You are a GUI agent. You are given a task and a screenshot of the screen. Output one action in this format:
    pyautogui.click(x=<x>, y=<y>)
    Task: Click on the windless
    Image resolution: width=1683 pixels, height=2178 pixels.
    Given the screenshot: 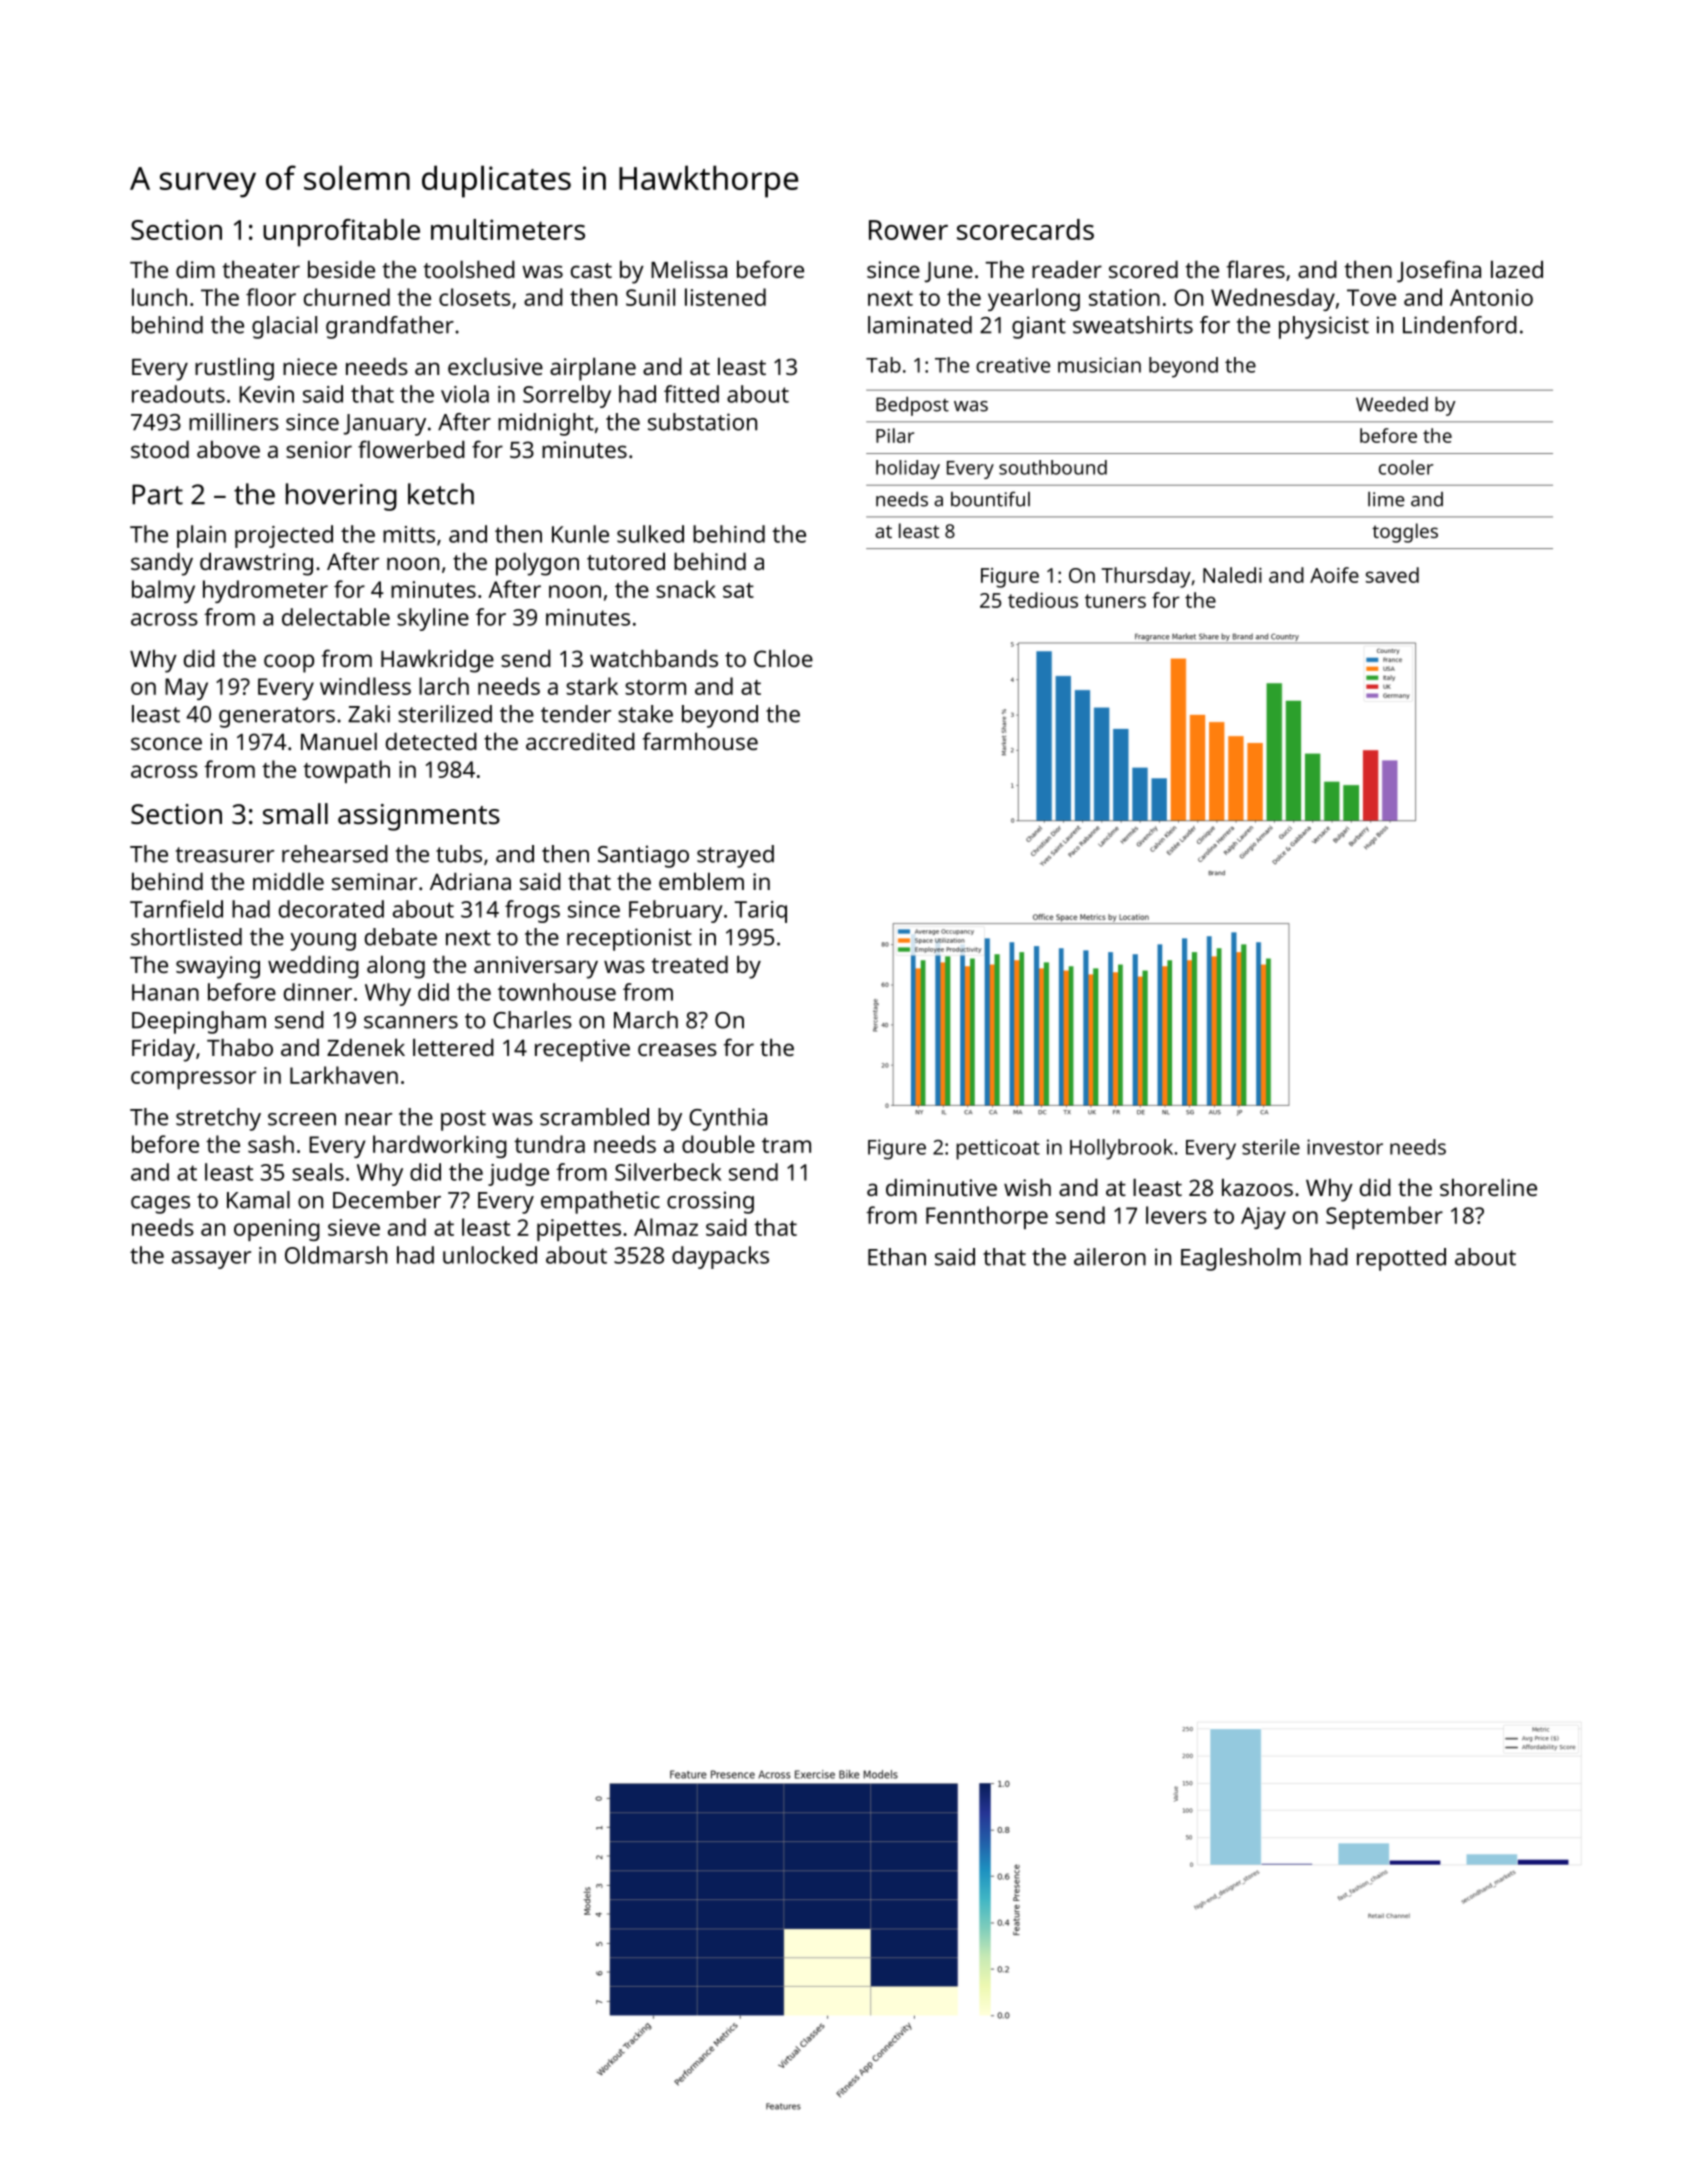 What is the action you would take?
    pyautogui.click(x=365, y=686)
